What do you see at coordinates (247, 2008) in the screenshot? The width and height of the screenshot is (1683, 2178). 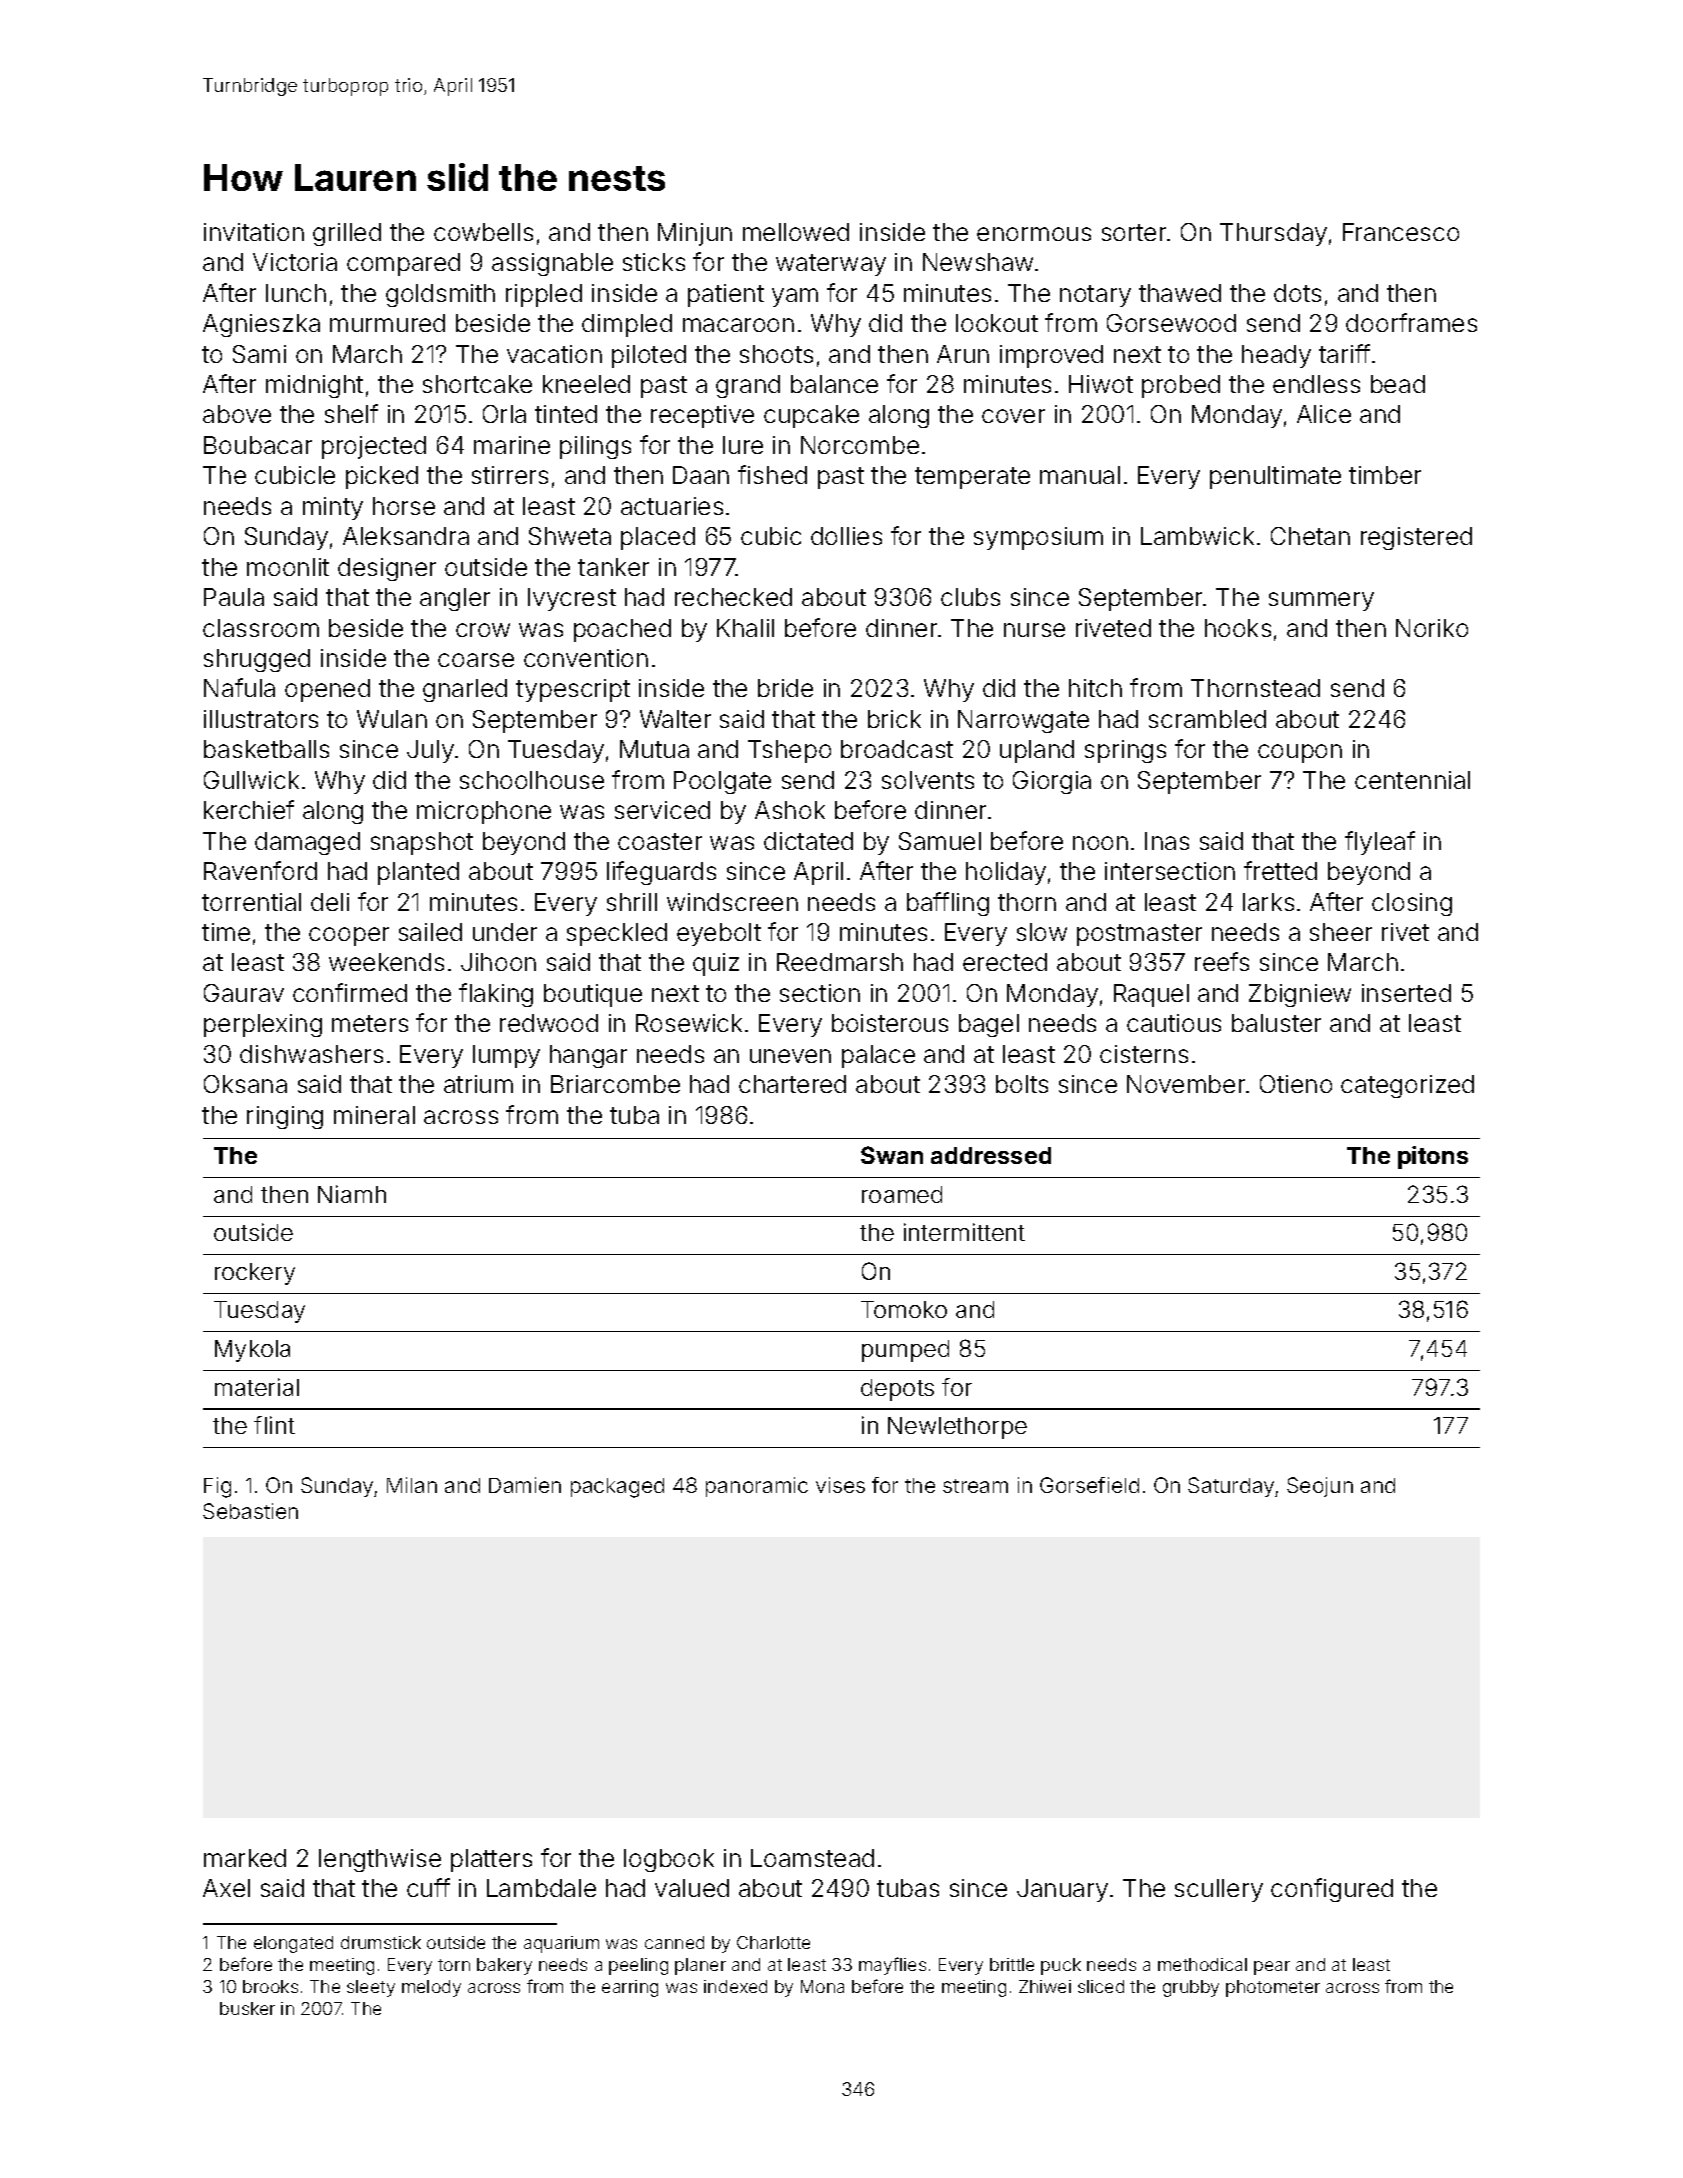 I see `busker` at bounding box center [247, 2008].
